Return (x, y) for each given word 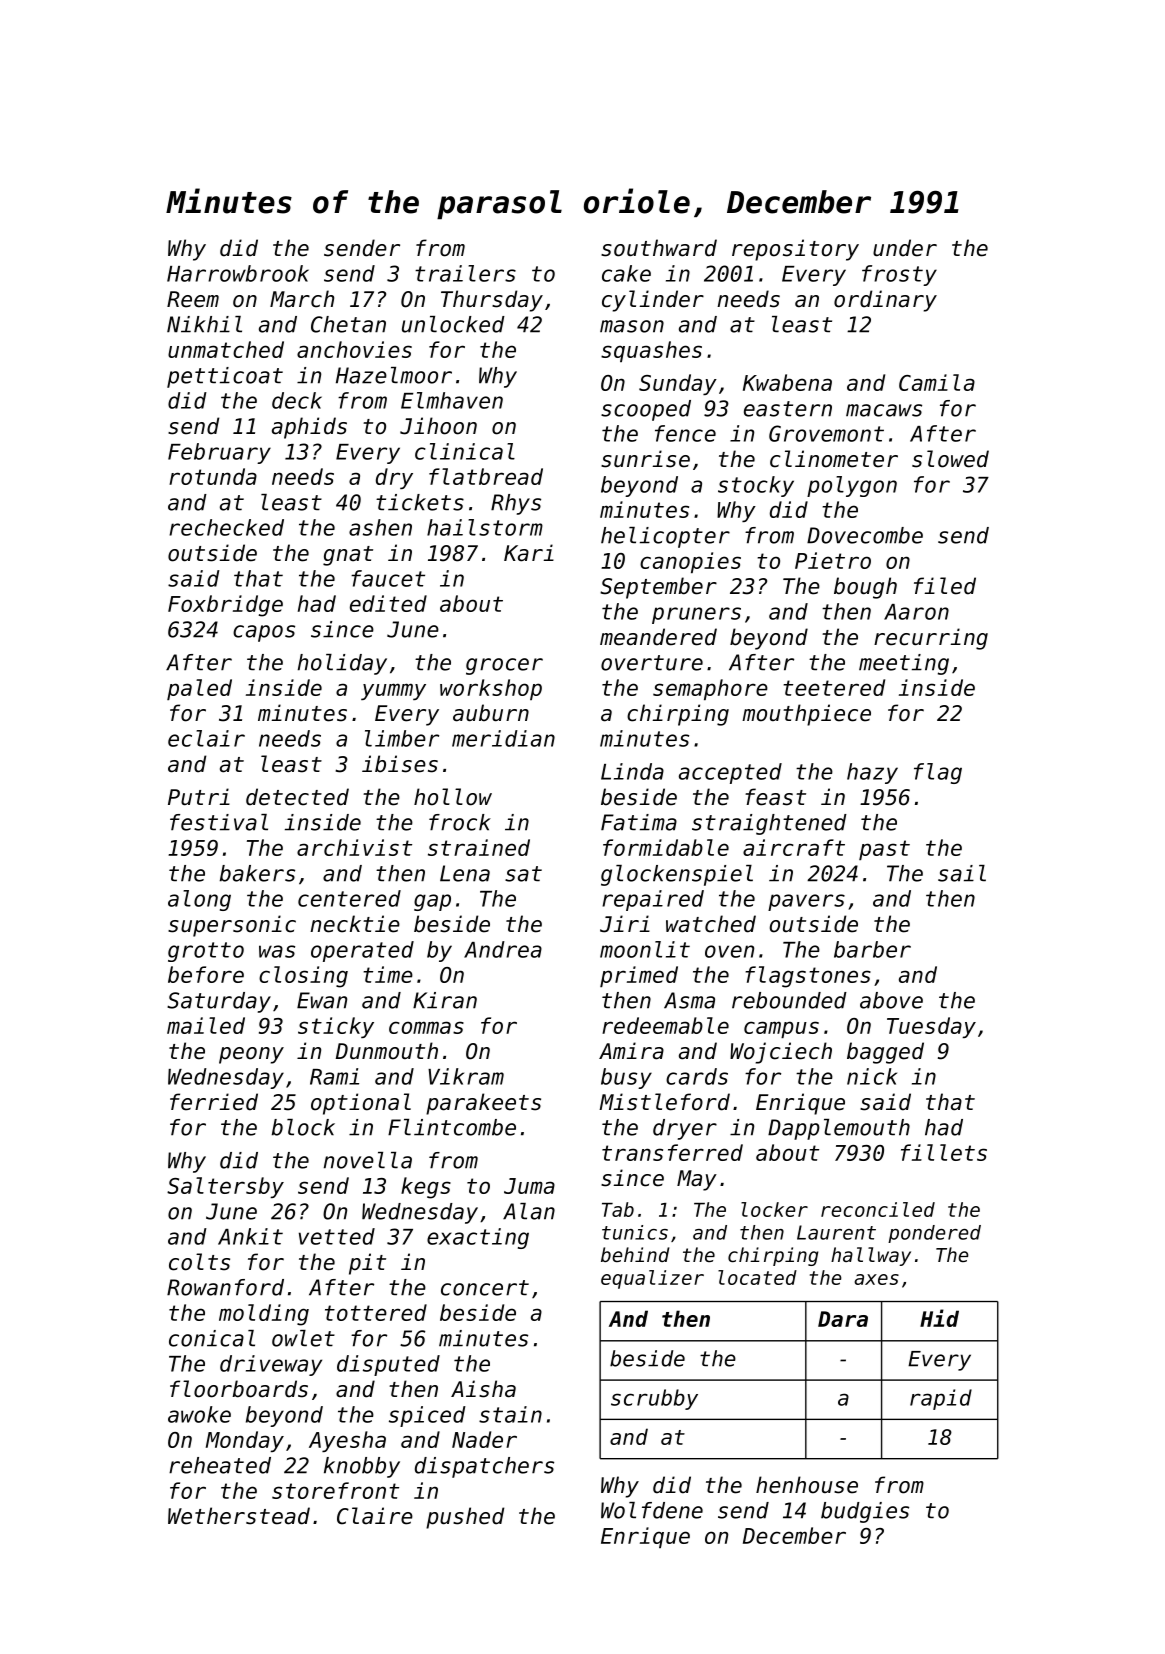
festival (219, 822)
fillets (944, 1152)
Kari (529, 553)
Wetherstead (239, 1516)
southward (659, 248)
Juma (529, 1186)
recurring (931, 639)
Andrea (503, 949)
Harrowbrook (238, 273)
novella (368, 1160)
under (905, 248)
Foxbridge (225, 606)
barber (872, 949)
